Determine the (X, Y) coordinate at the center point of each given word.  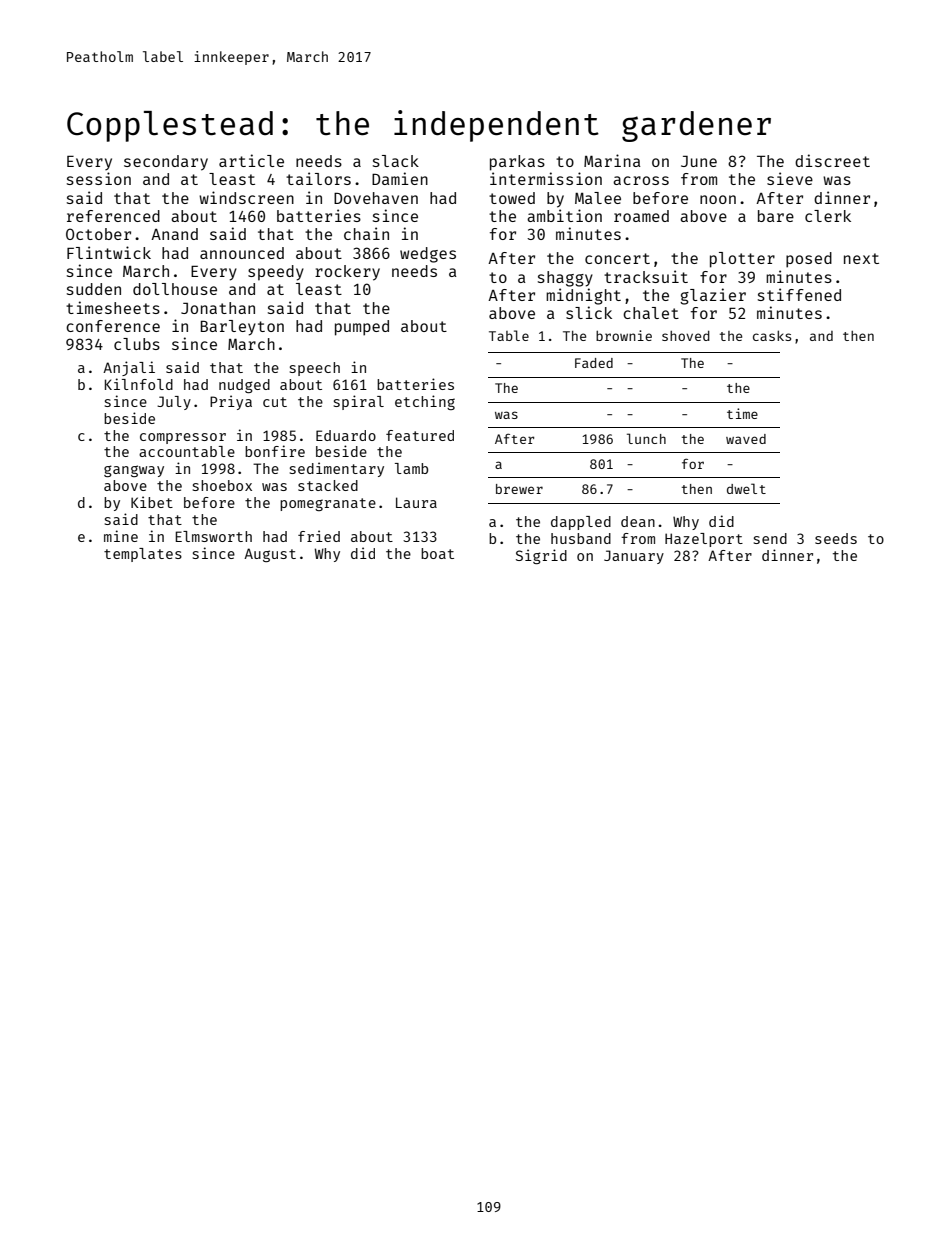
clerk (828, 216)
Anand (174, 234)
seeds (836, 538)
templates (143, 555)
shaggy (565, 279)
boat (437, 553)
